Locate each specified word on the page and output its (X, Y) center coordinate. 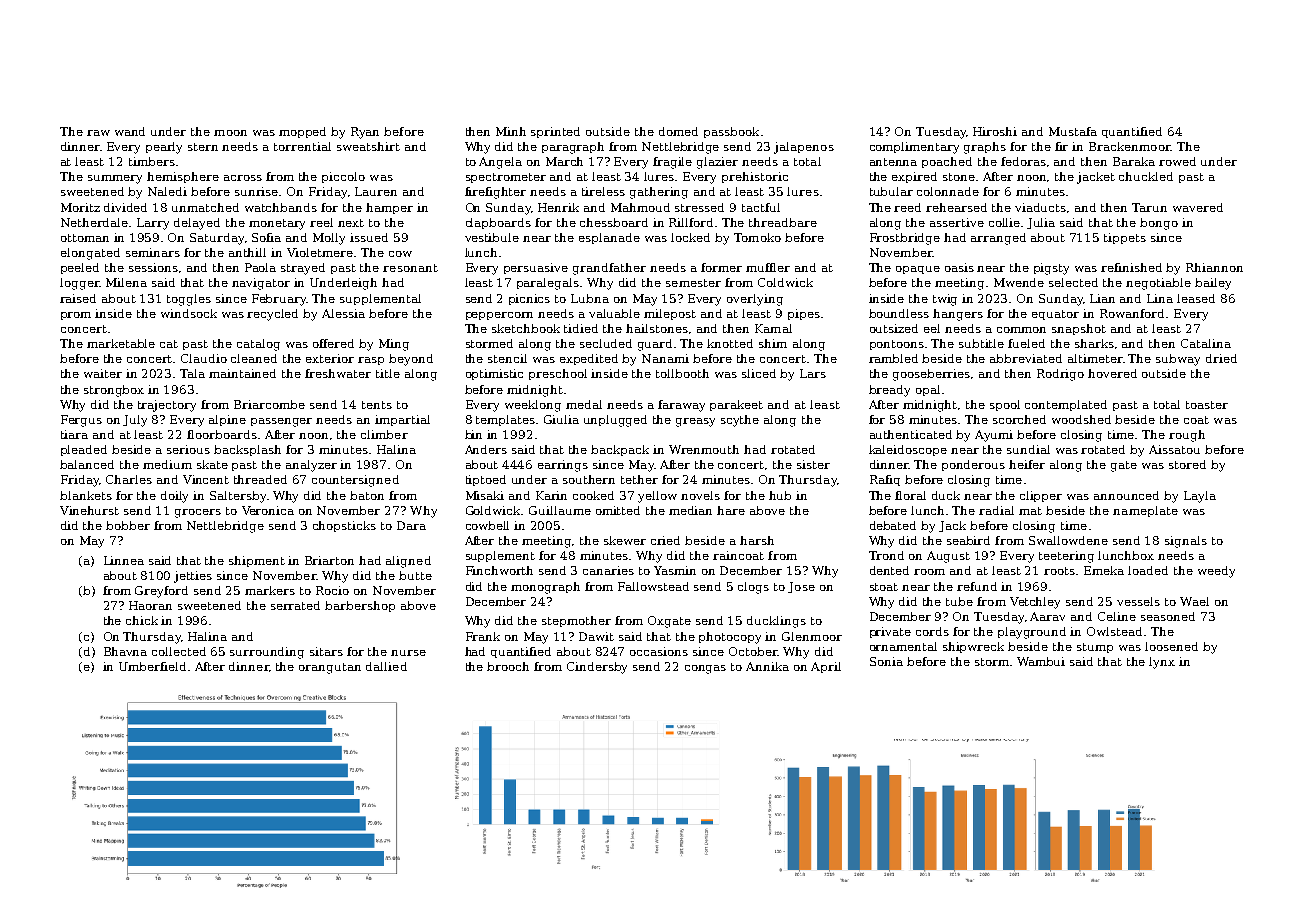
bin (473, 434)
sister (813, 464)
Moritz (80, 207)
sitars (326, 651)
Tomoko (757, 237)
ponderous (973, 465)
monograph (545, 588)
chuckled (1146, 176)
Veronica (268, 510)
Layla (1200, 497)
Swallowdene (1068, 540)
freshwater (338, 373)
